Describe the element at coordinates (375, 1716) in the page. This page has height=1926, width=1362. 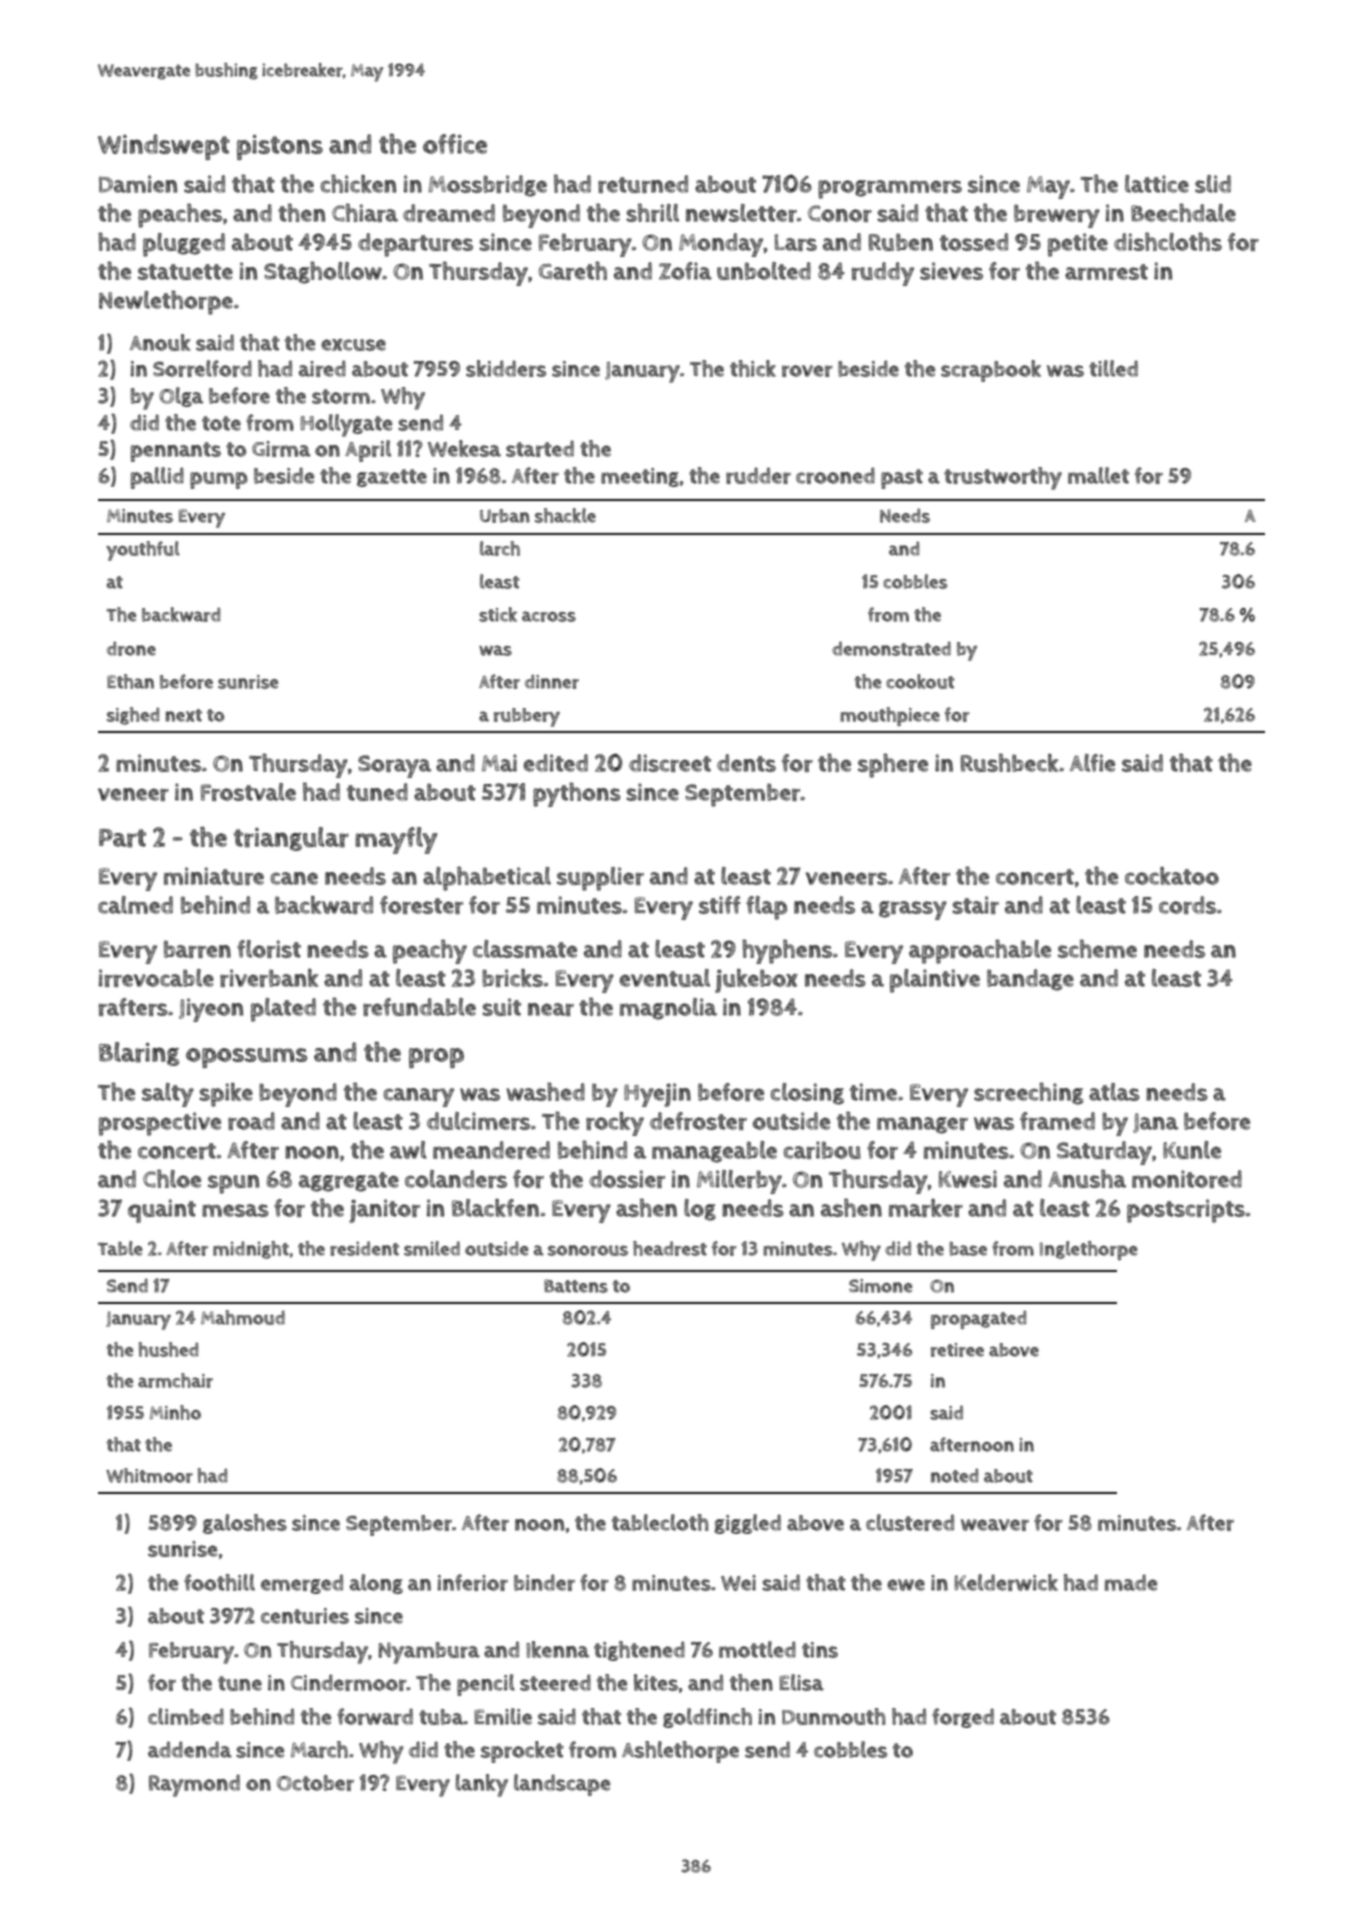
I see `forward` at that location.
